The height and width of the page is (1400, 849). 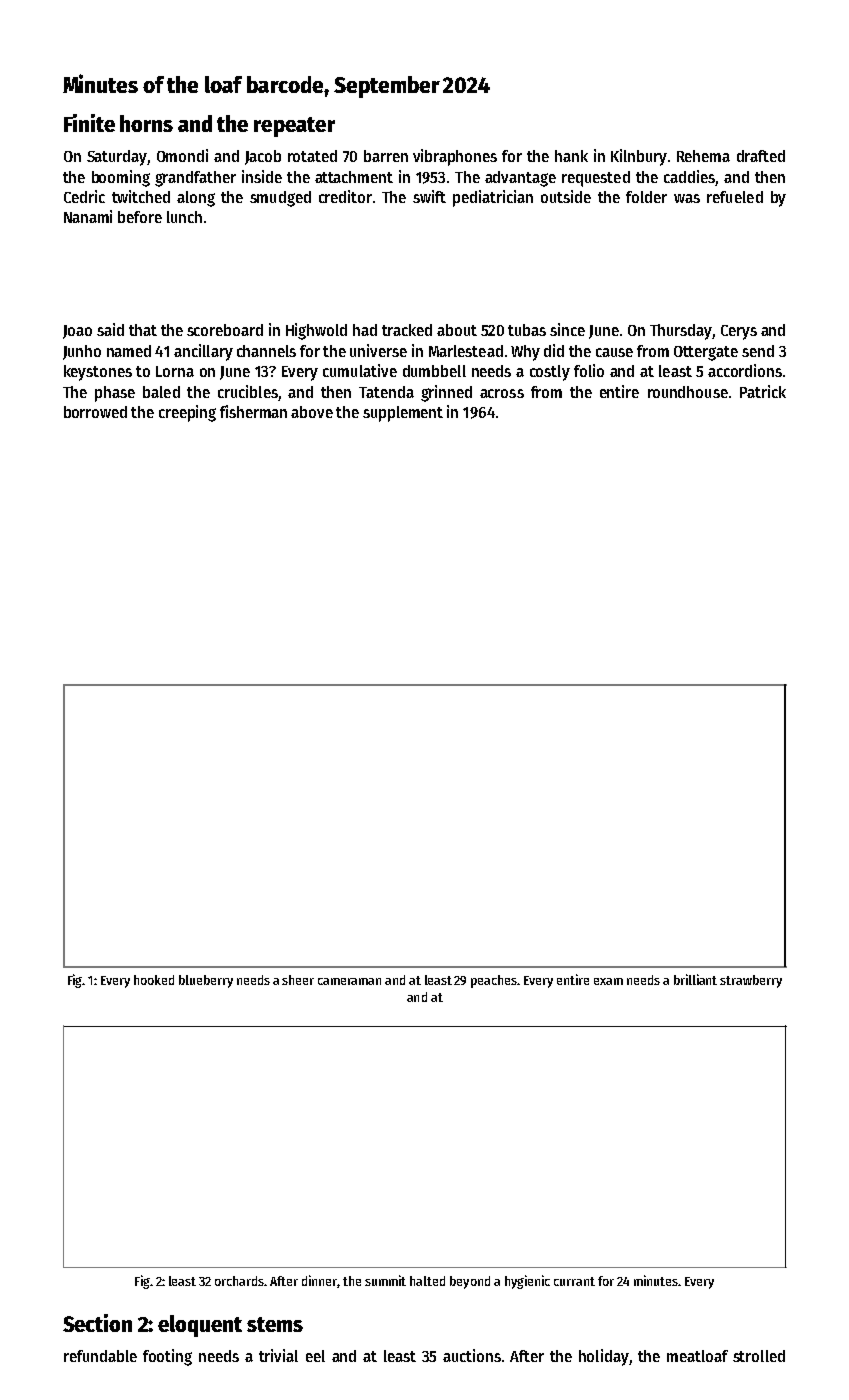 I want to click on blueberry, so click(x=206, y=981).
